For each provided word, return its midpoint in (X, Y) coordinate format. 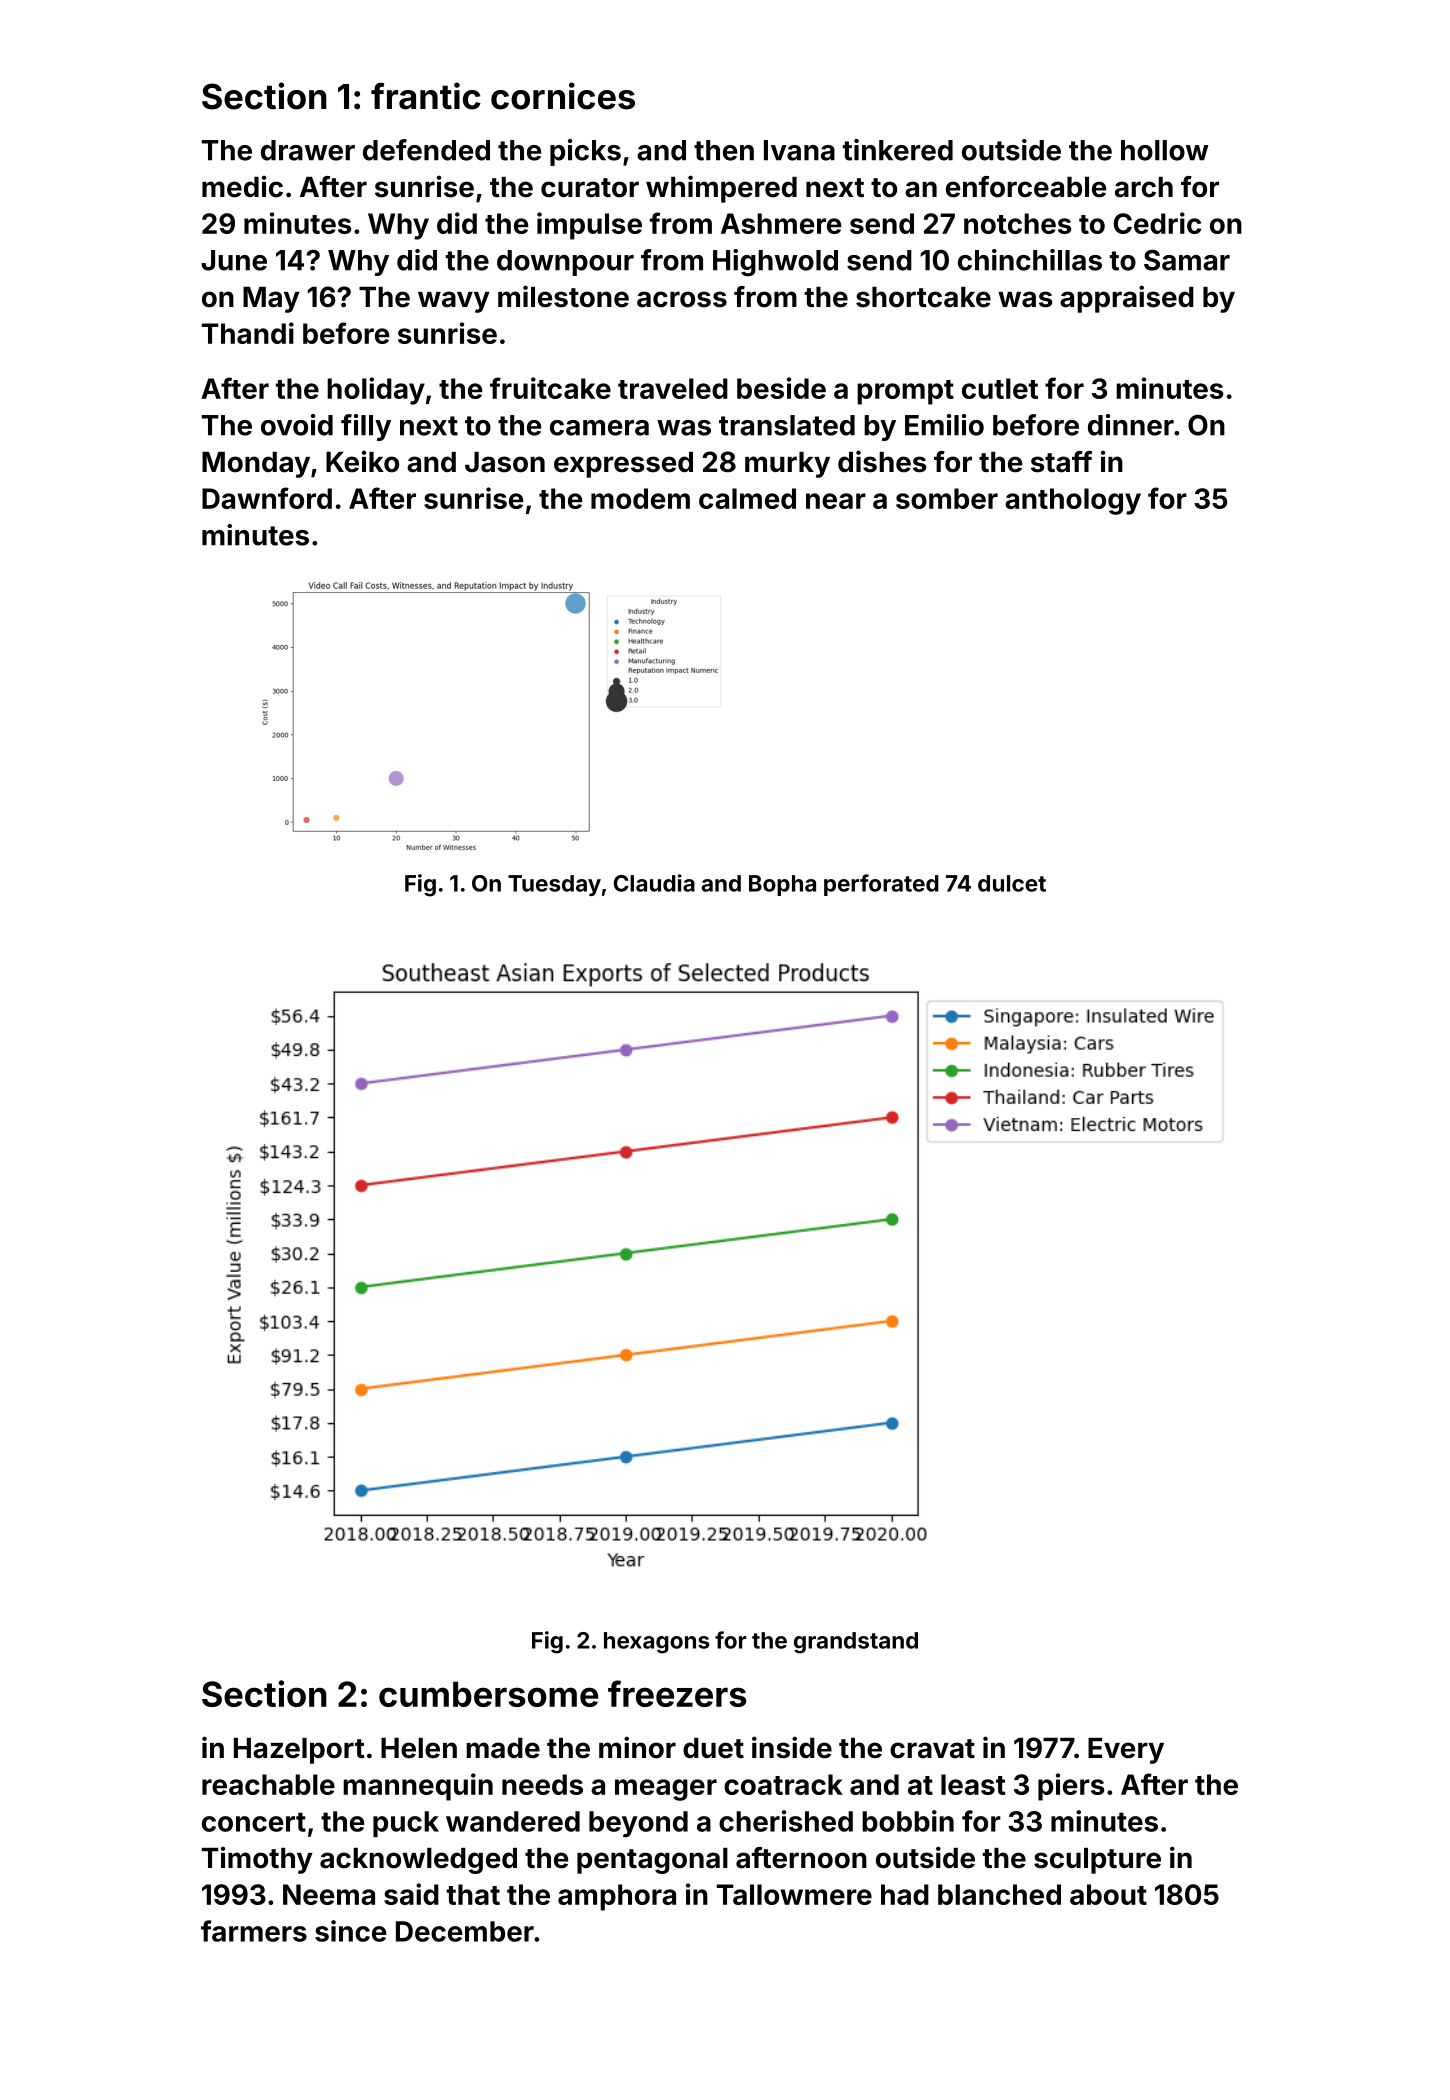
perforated (881, 885)
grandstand (856, 1643)
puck (406, 1824)
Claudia (654, 883)
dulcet (1012, 883)
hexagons (657, 1643)
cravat (932, 1749)
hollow (1165, 150)
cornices (563, 96)
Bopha (782, 885)
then (724, 150)
